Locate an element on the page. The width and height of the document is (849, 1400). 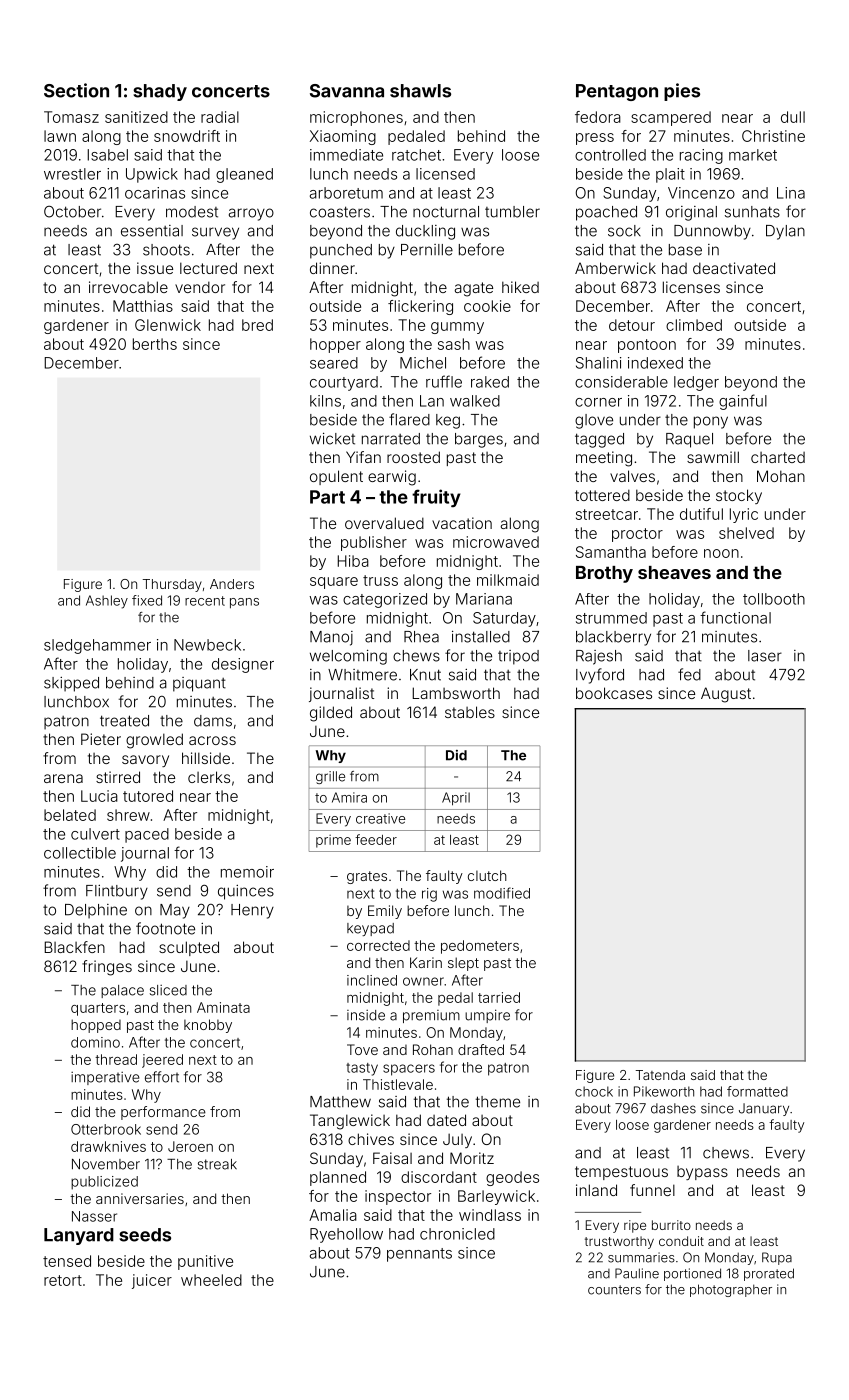
modest is located at coordinates (192, 212).
